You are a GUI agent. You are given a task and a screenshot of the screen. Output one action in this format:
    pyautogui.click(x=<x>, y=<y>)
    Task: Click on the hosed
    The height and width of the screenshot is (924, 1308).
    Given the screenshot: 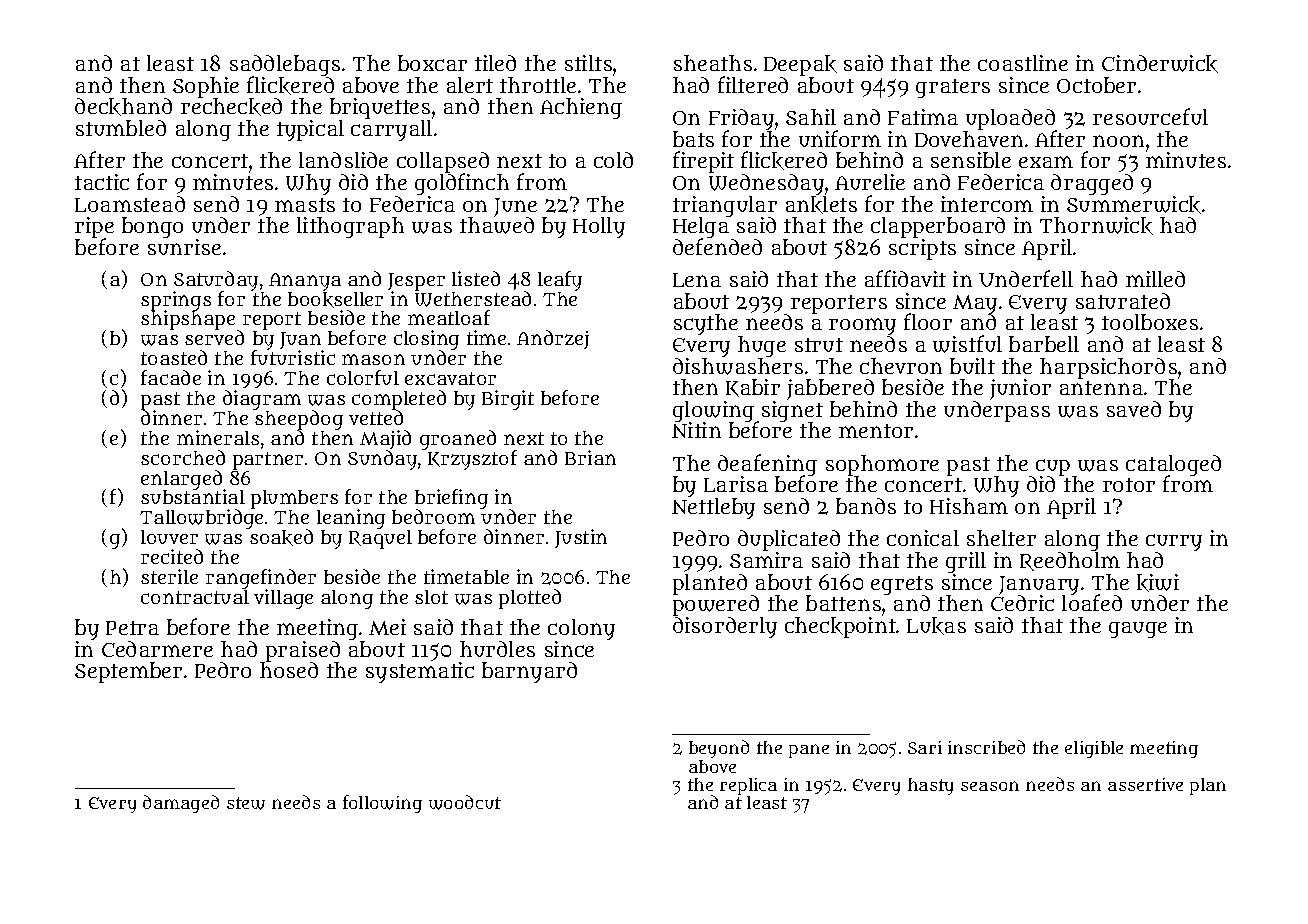 What is the action you would take?
    pyautogui.click(x=289, y=670)
